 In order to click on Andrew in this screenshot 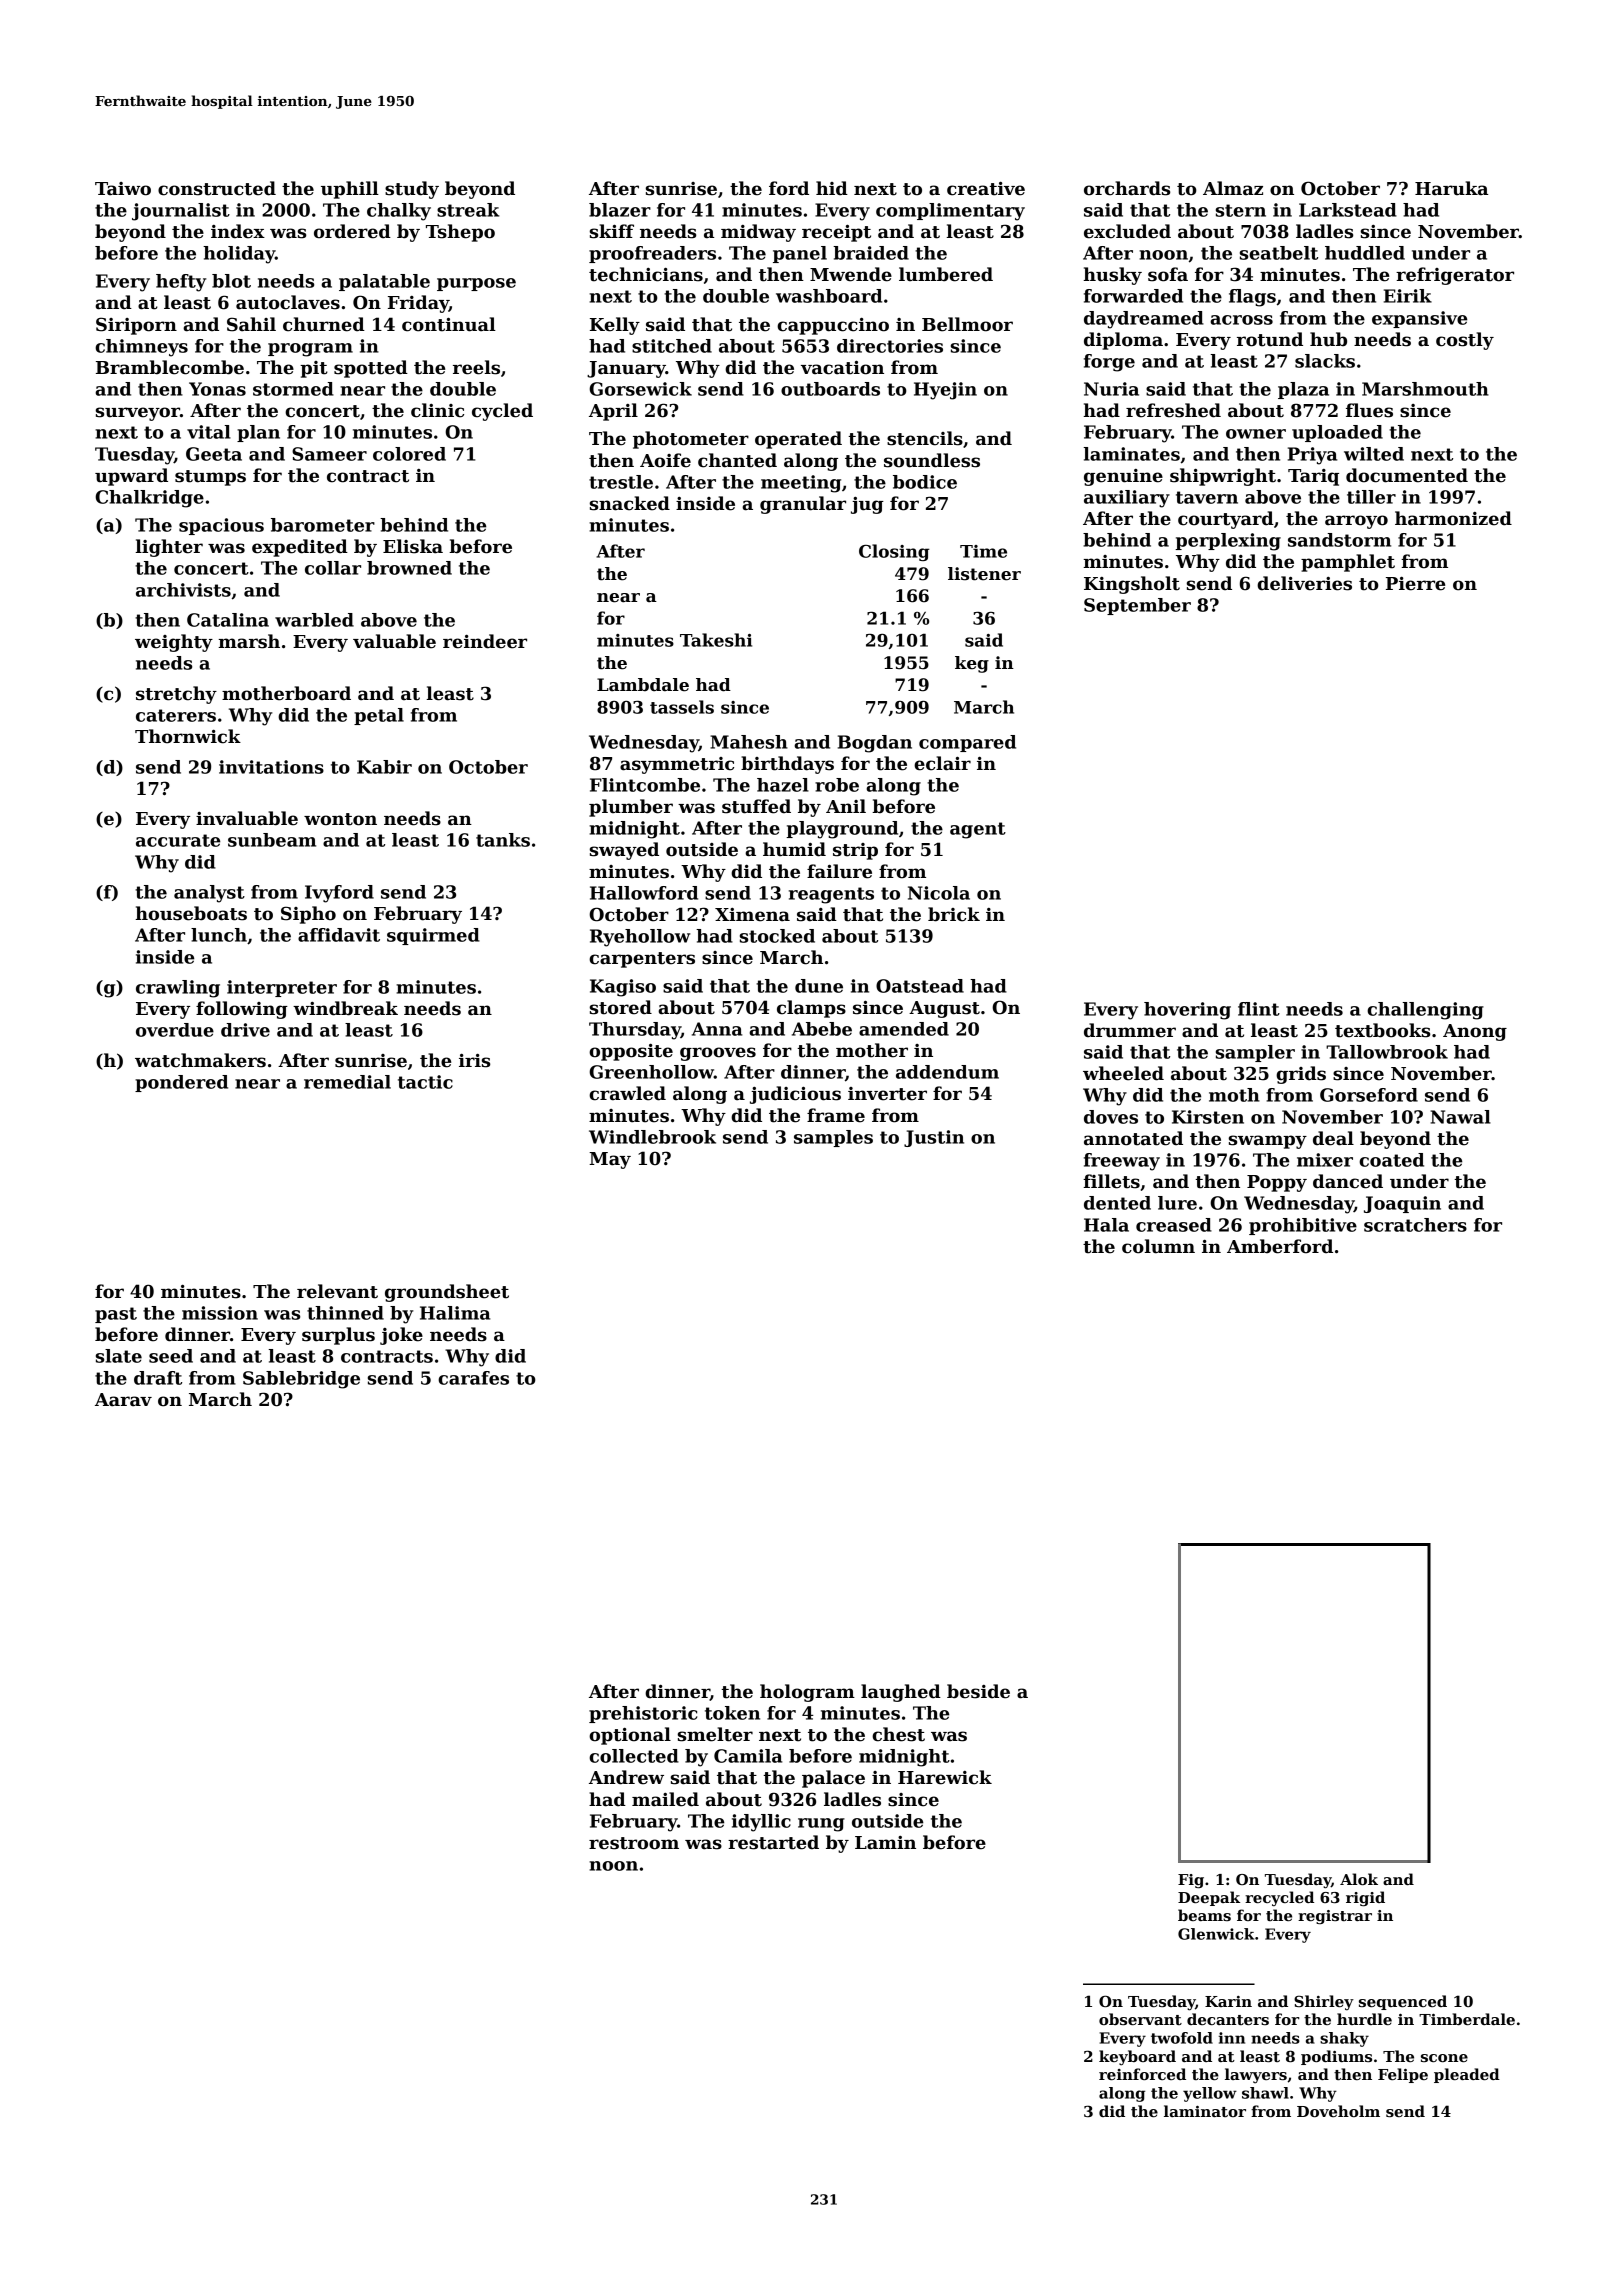, I will do `click(626, 1777)`.
